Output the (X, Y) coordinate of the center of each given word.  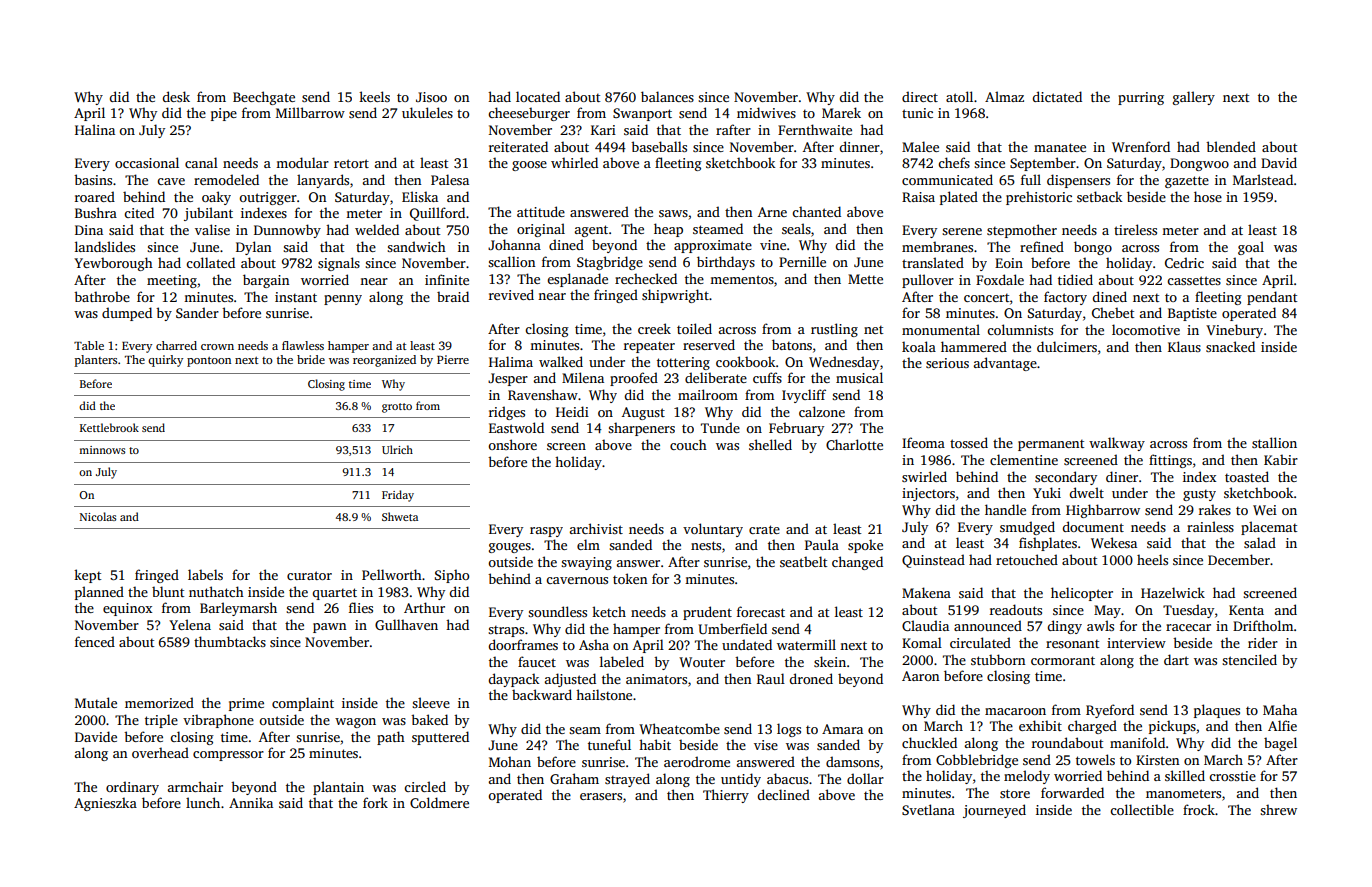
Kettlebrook (109, 427)
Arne (772, 212)
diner (1122, 476)
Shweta (400, 516)
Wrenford (1141, 146)
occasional (147, 162)
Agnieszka (105, 804)
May (1107, 611)
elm (588, 544)
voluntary (713, 530)
